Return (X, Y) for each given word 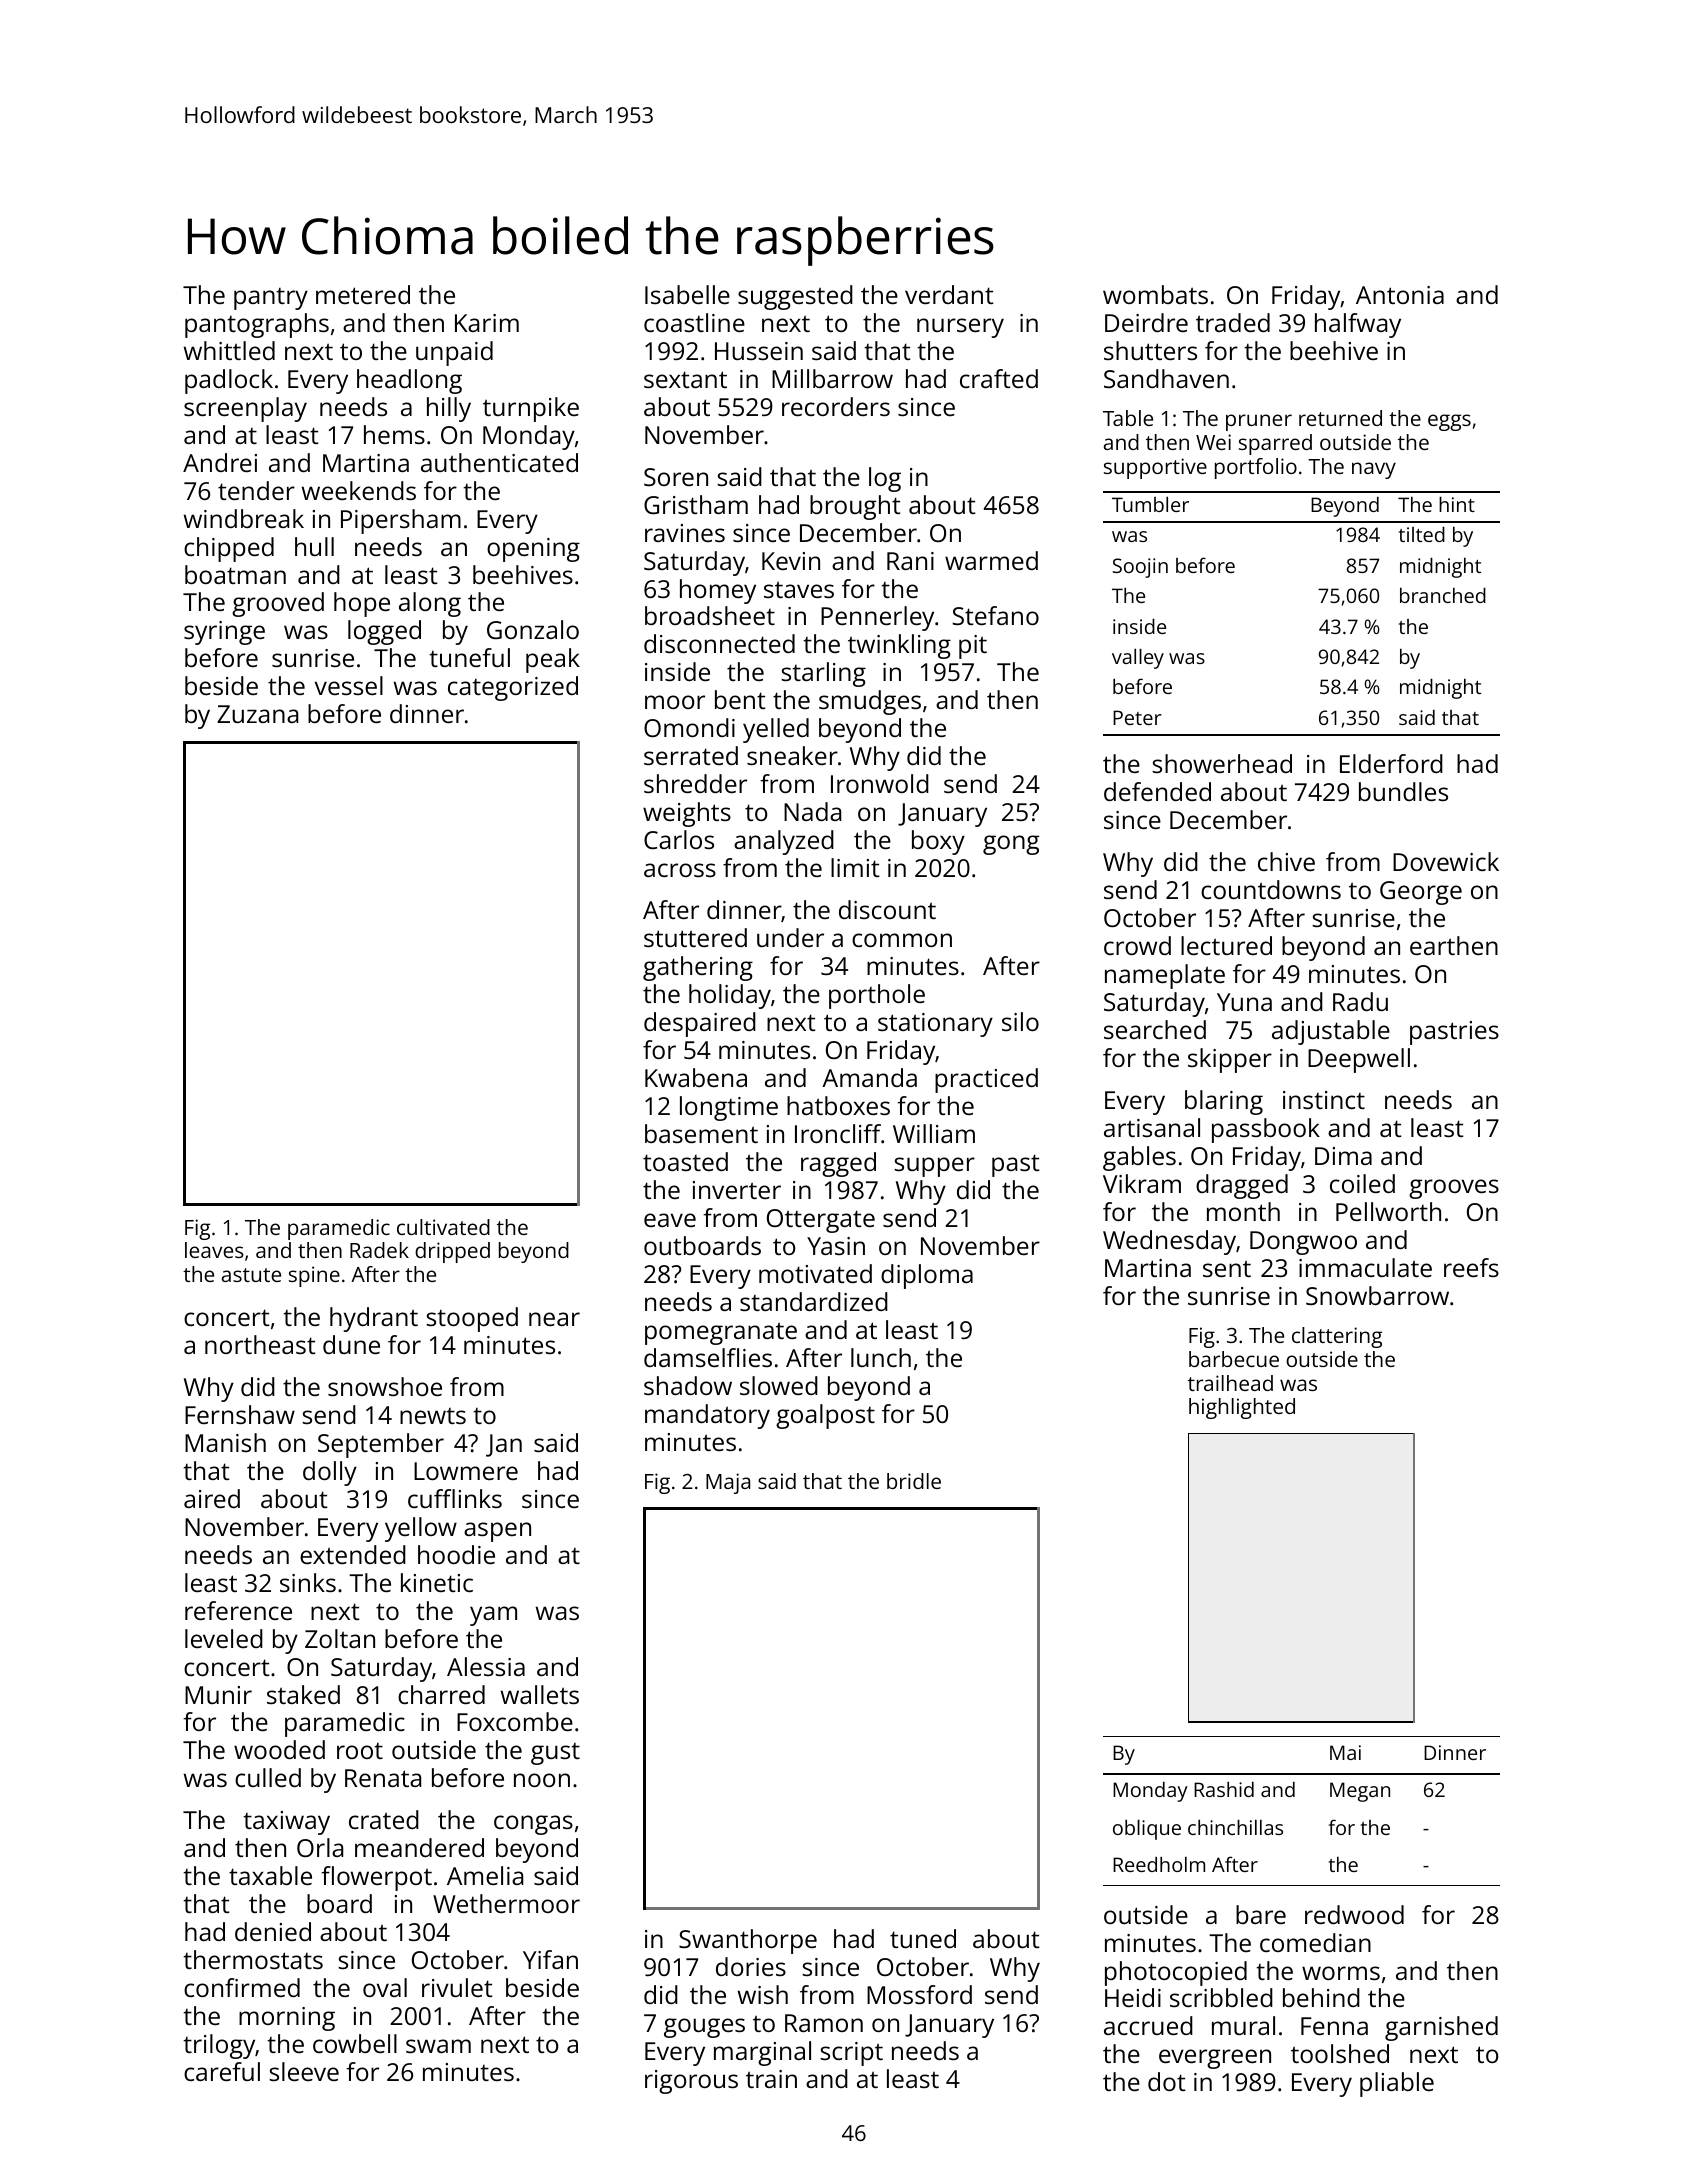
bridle (914, 1481)
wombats (1155, 294)
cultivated (443, 1227)
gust (555, 1754)
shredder (695, 783)
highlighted (1242, 1408)
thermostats (253, 1959)
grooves (1454, 1189)
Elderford (1391, 763)
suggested (795, 297)
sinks (308, 1582)
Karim (487, 323)
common (902, 940)
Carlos (679, 839)
